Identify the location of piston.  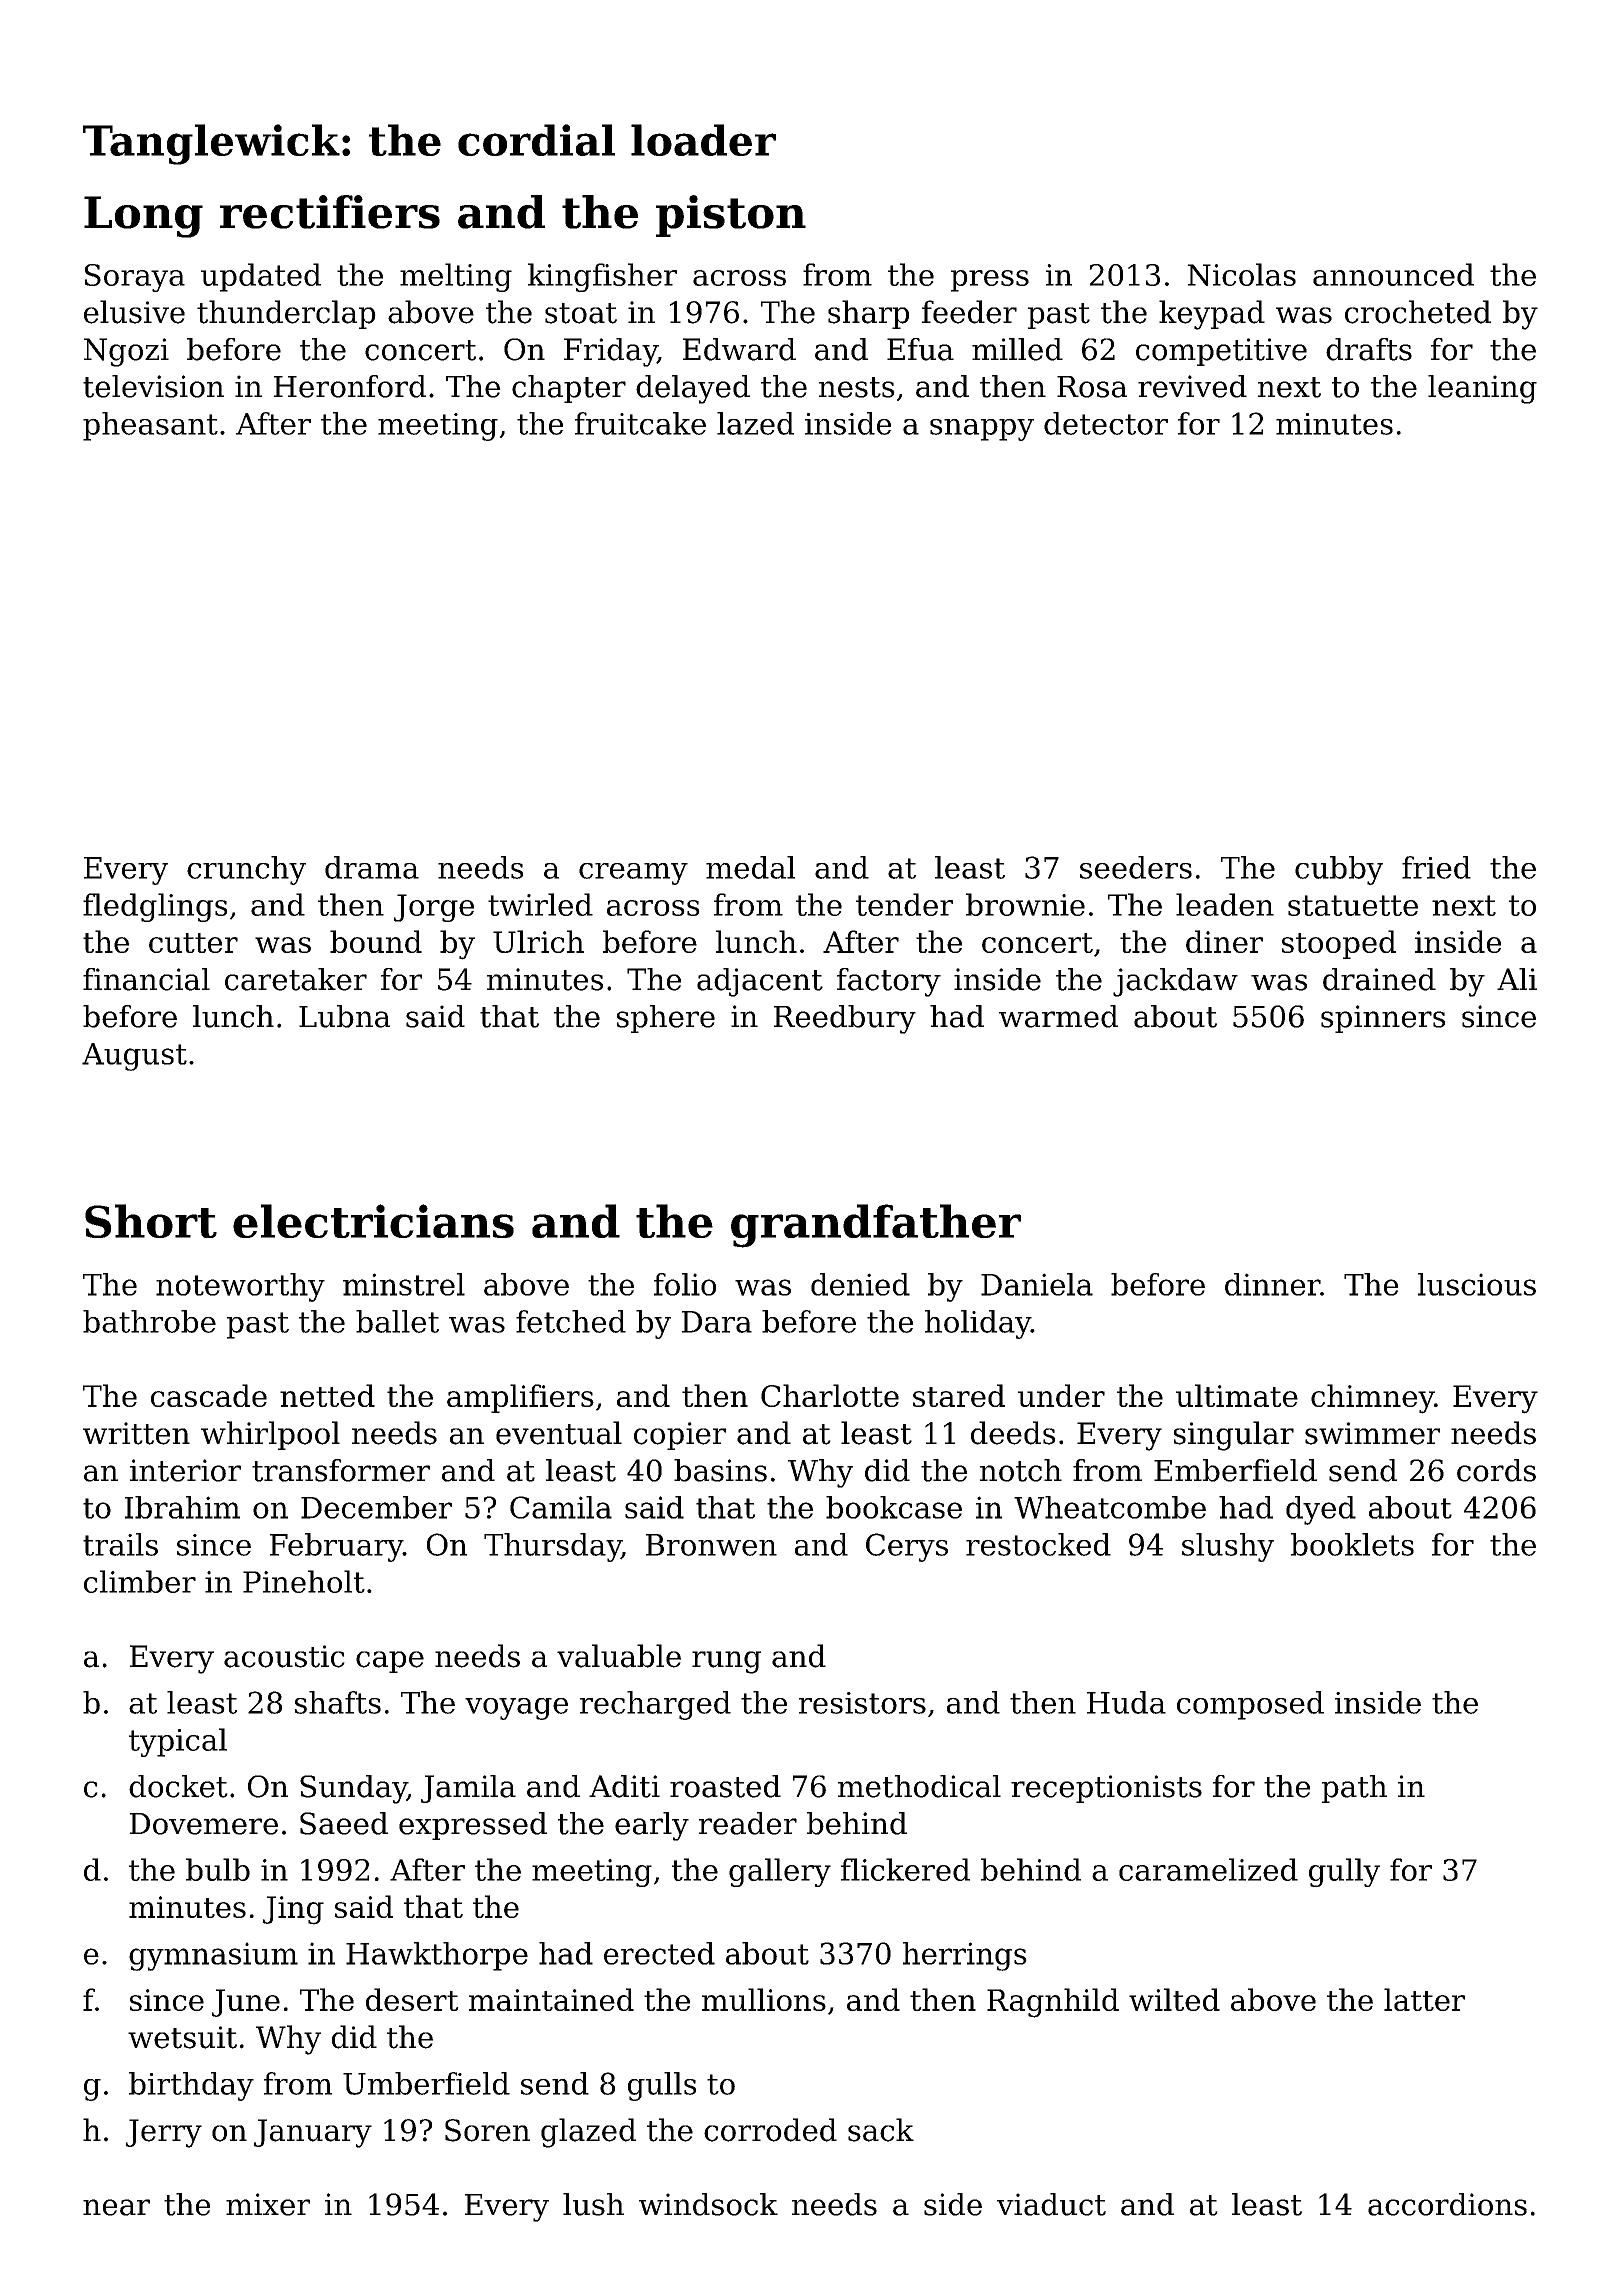
(731, 216).
